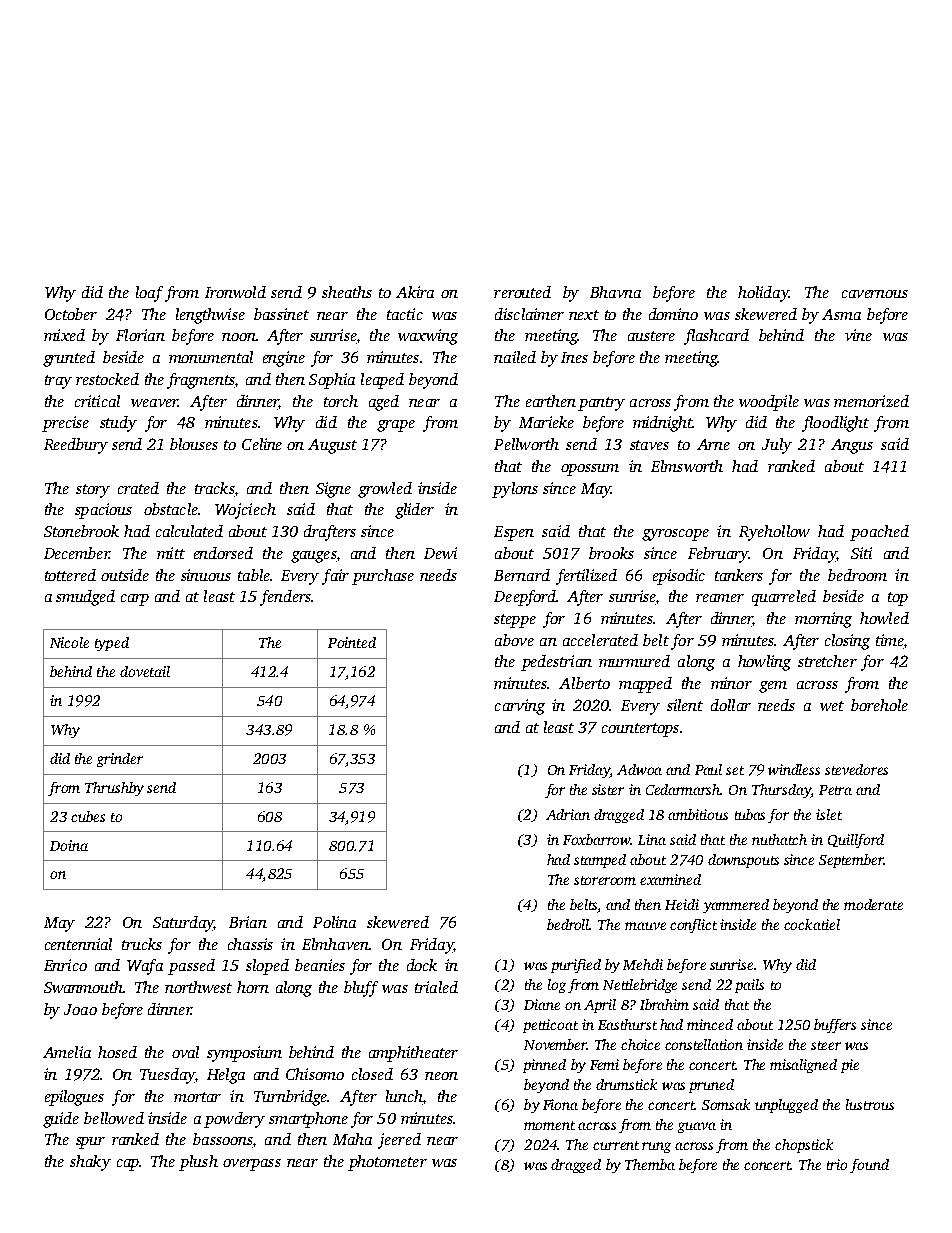 The width and height of the screenshot is (952, 1233). What do you see at coordinates (773, 687) in the screenshot?
I see `gem` at bounding box center [773, 687].
